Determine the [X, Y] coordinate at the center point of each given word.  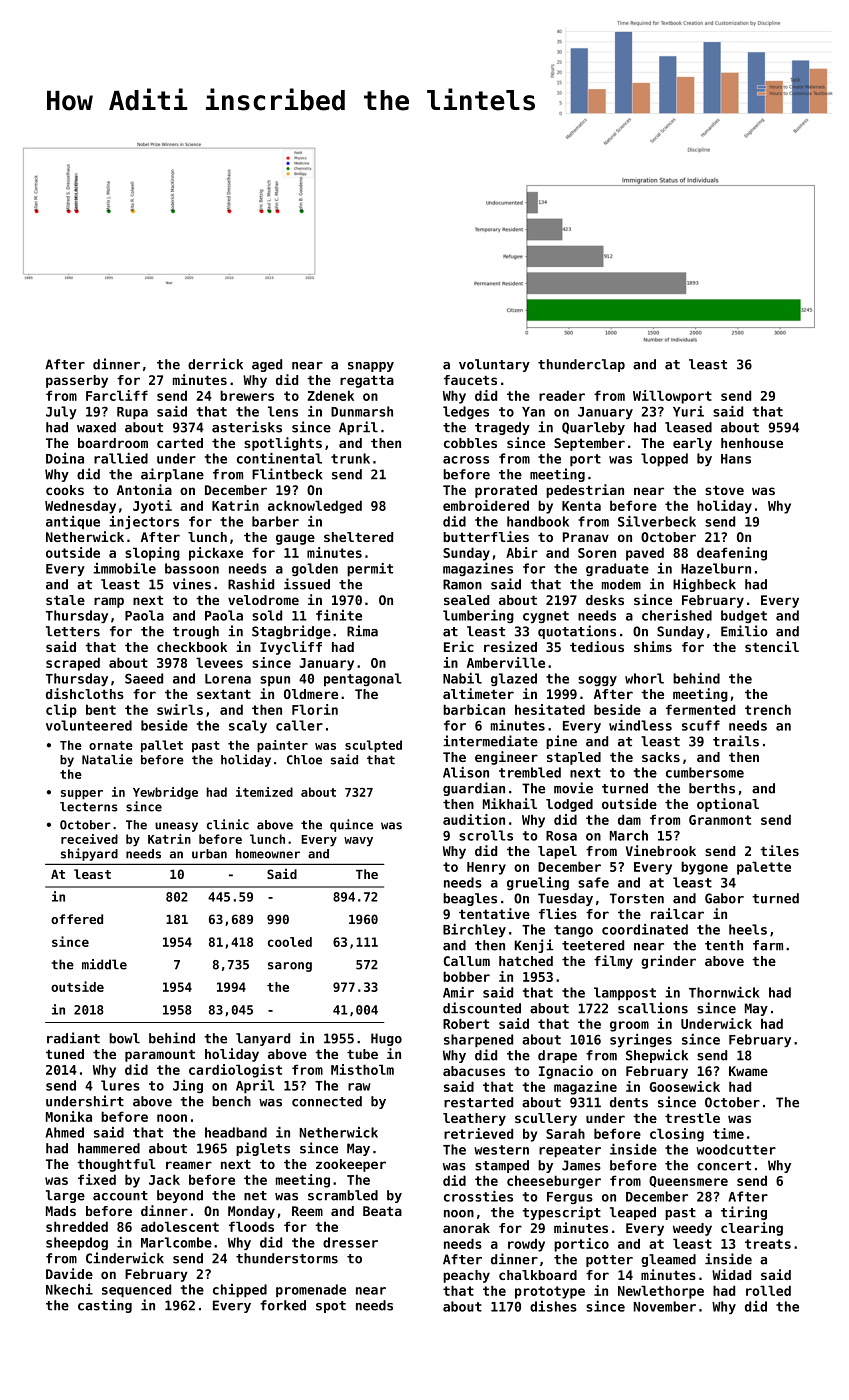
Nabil [462, 678]
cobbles [470, 443]
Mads [61, 1211]
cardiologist [235, 1071]
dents [629, 1102]
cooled [290, 942]
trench [768, 709]
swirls [180, 709]
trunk [350, 458]
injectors [144, 522]
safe [593, 882]
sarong [290, 967]
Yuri [688, 411]
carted [180, 443]
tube [362, 1054]
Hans [736, 459]
